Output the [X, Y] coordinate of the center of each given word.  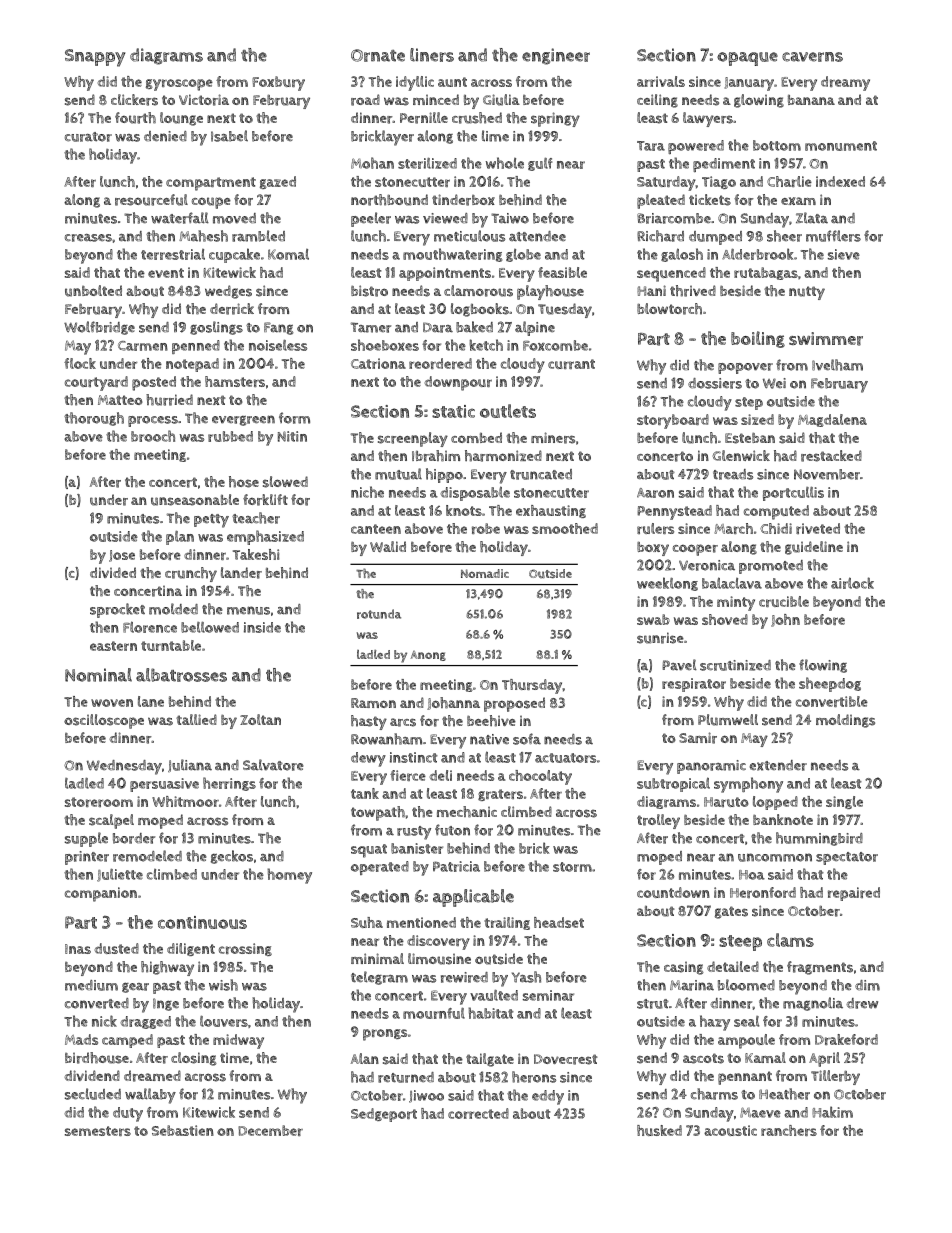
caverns [812, 57]
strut [653, 1004]
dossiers [715, 383]
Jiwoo [426, 1096]
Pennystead [674, 512]
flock [80, 363]
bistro [369, 291]
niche [367, 492]
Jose [122, 556]
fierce [408, 775]
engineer [556, 56]
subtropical [673, 784]
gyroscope [179, 85]
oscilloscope [104, 721]
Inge [166, 1004]
